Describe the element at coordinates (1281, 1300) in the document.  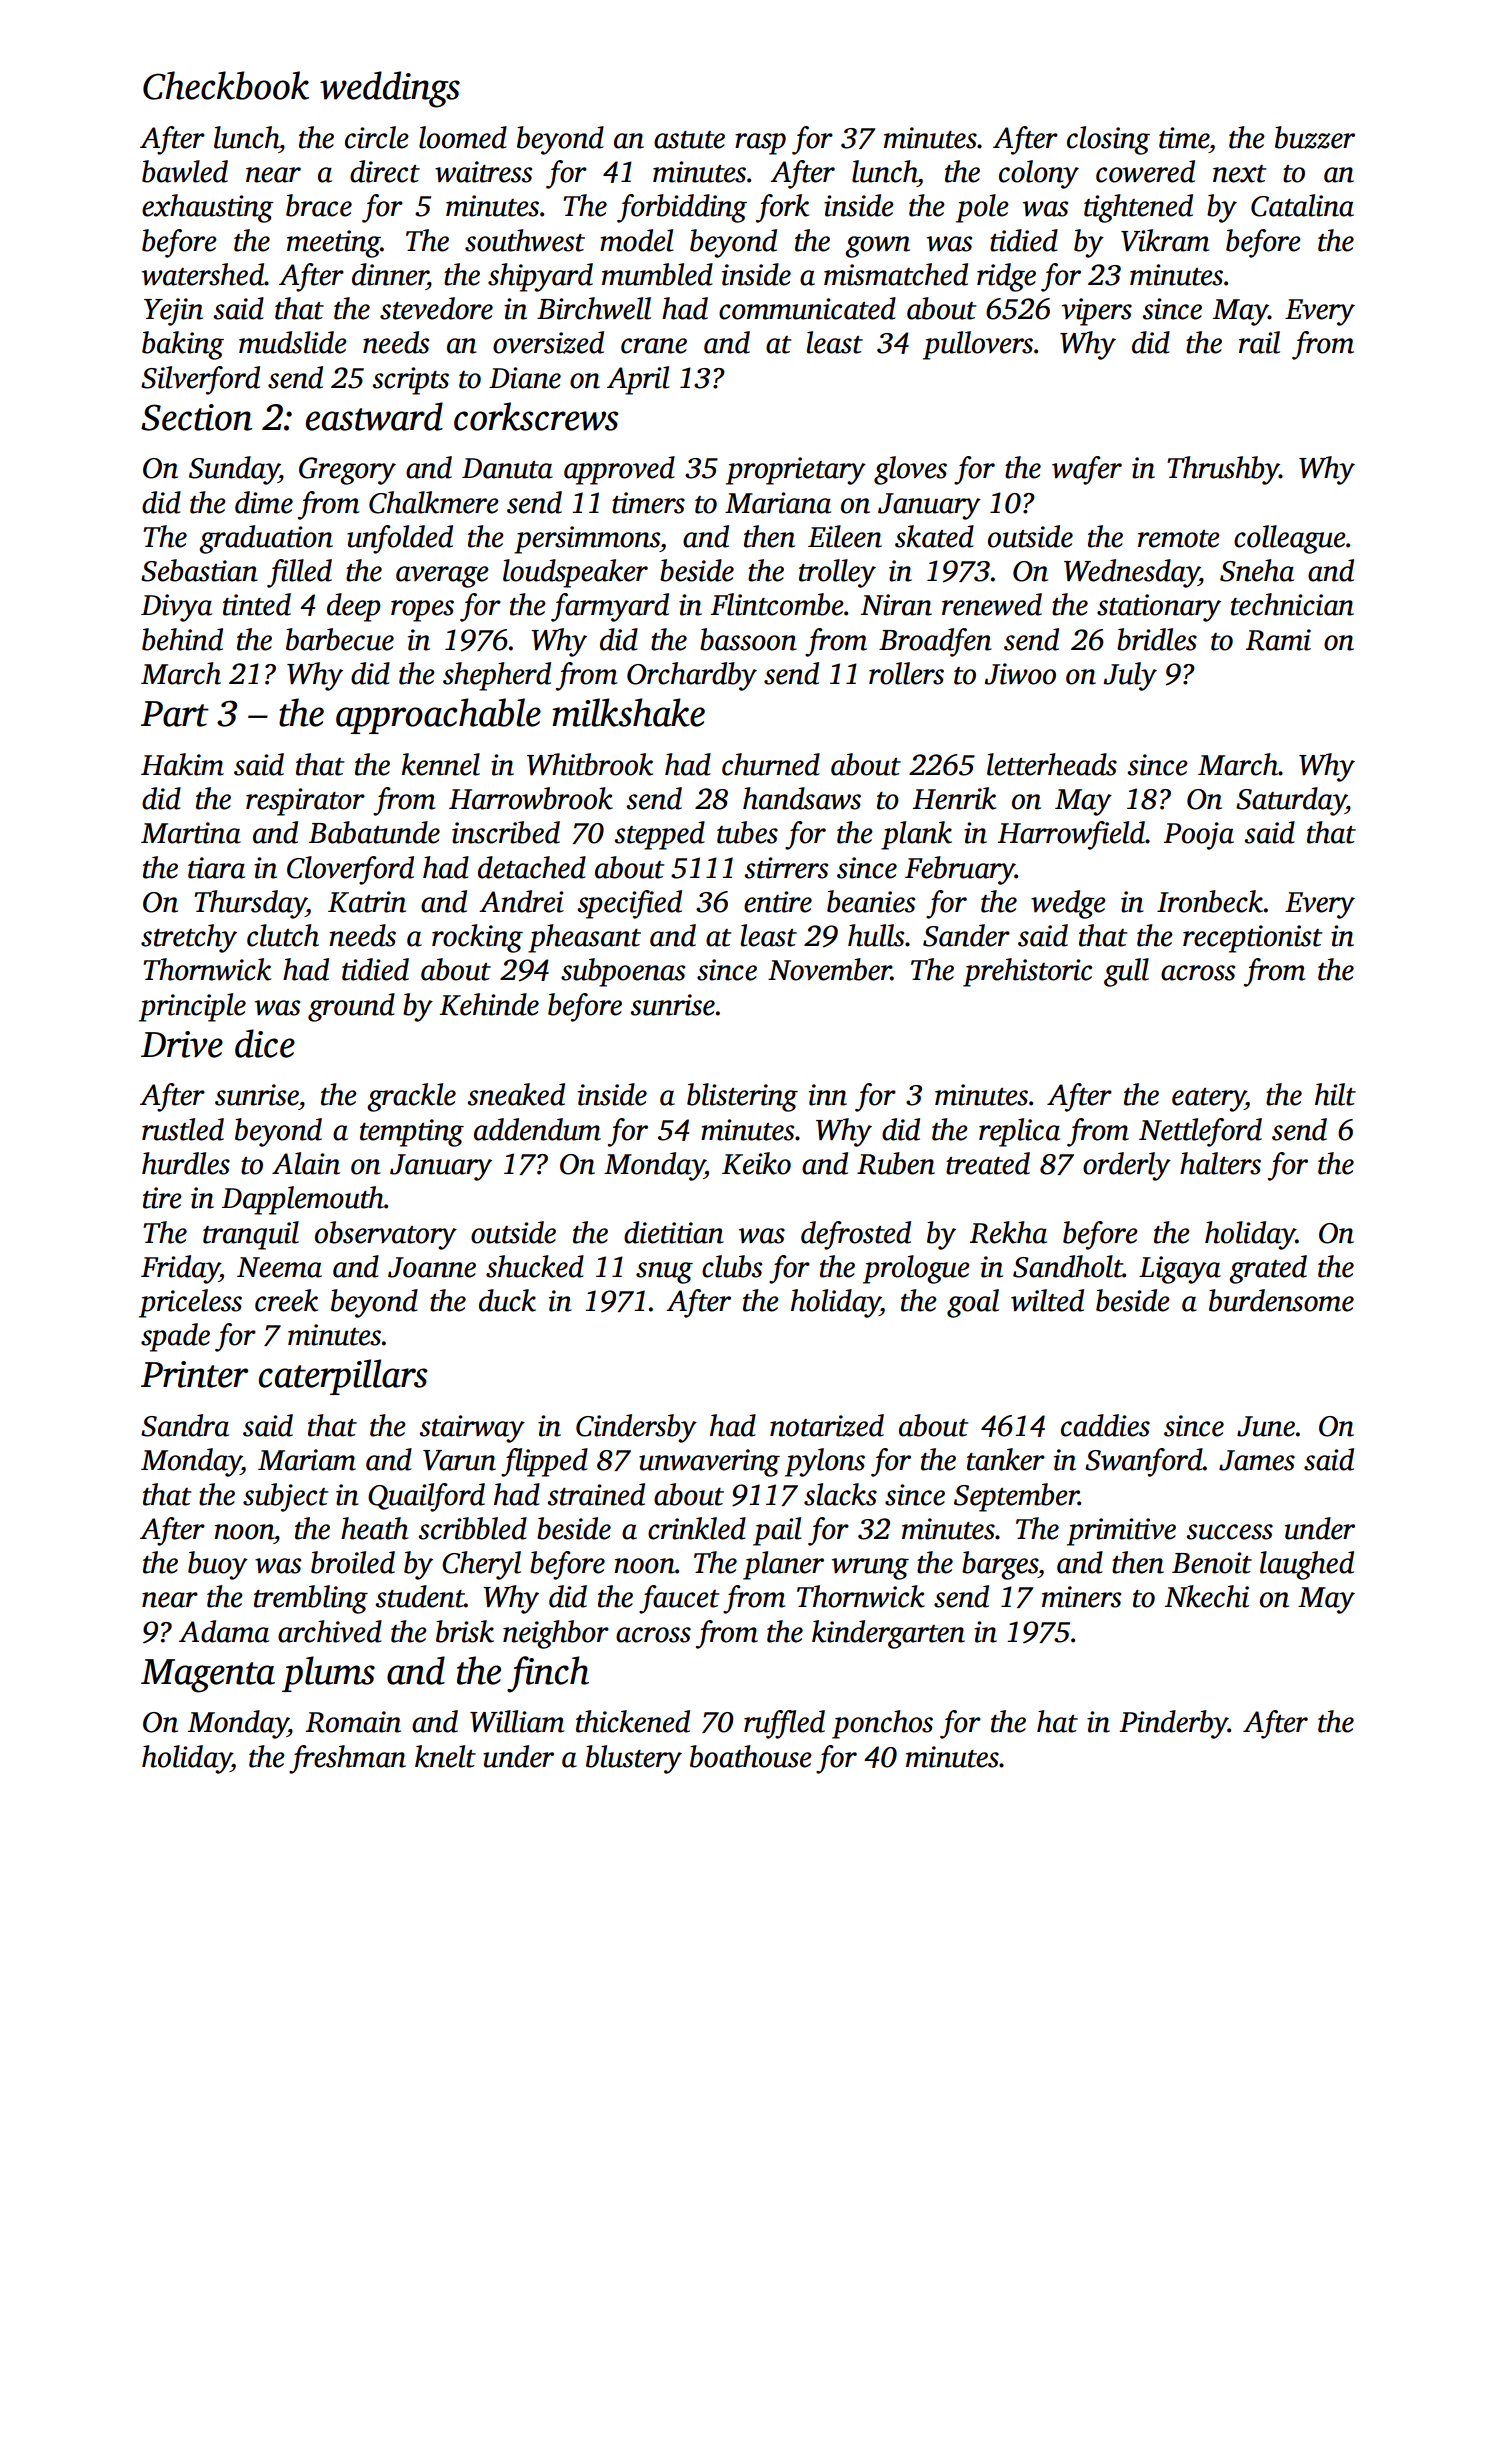
I see `burdensome` at that location.
